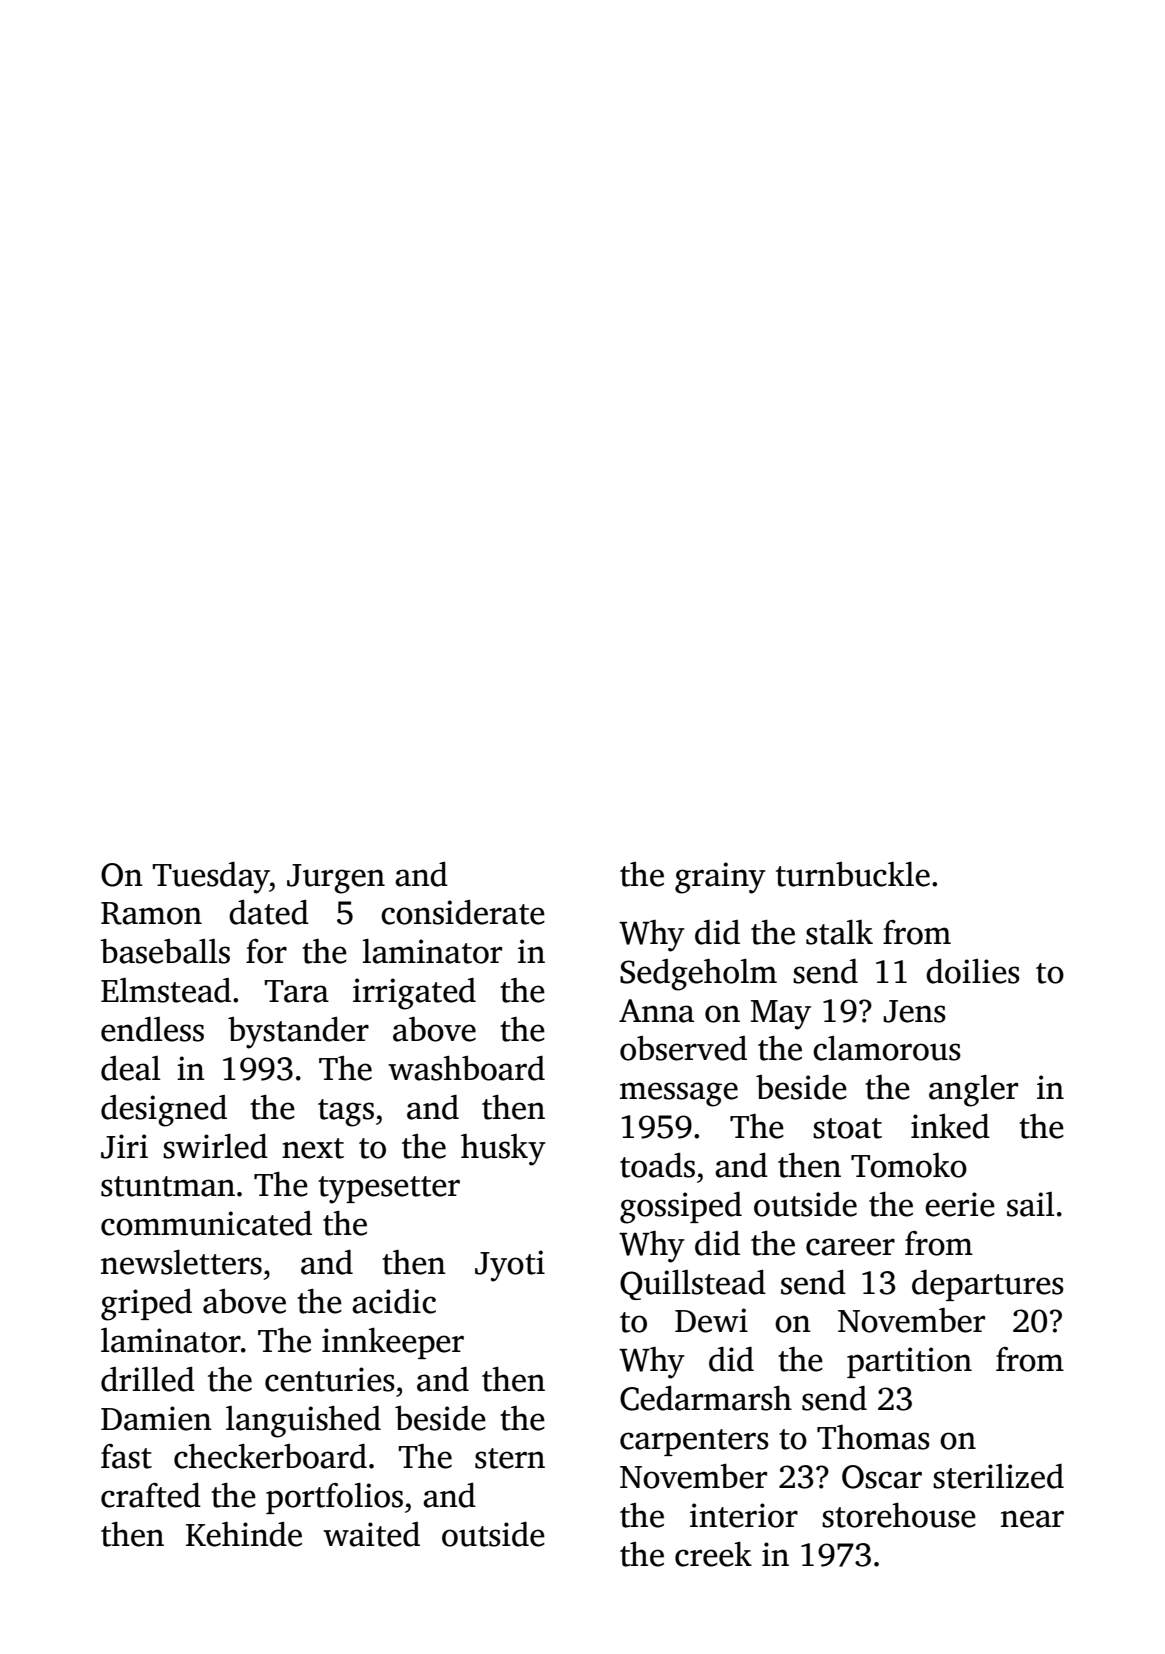 The height and width of the document is (1654, 1165). I want to click on sail, so click(1030, 1204).
